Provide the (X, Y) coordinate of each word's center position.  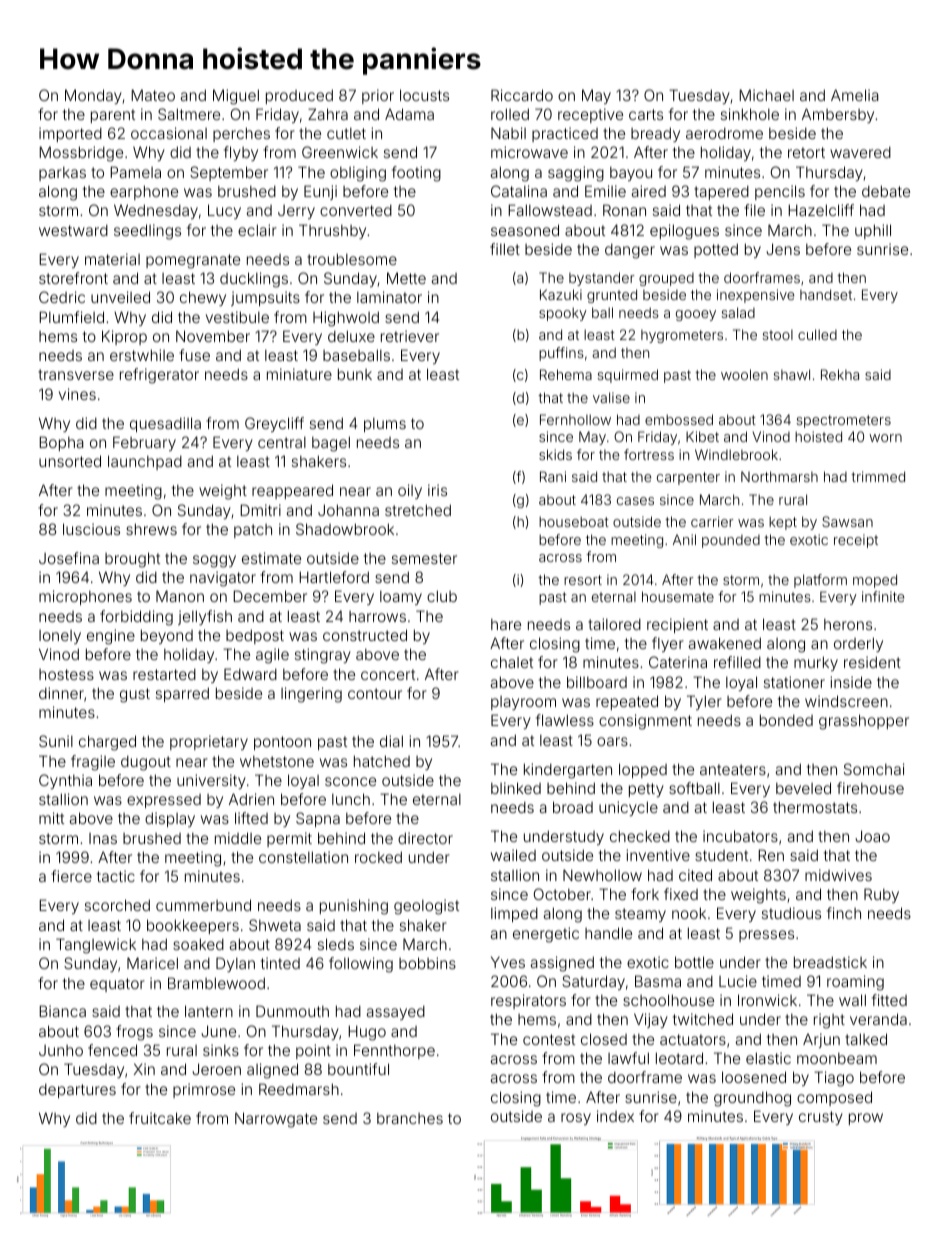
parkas (62, 174)
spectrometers (843, 421)
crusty (821, 1118)
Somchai (874, 769)
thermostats (815, 807)
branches (410, 1118)
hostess (66, 674)
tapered (721, 193)
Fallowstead (550, 210)
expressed (164, 801)
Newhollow (602, 875)
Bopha (61, 443)
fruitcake (160, 1118)
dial (391, 741)
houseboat (574, 521)
